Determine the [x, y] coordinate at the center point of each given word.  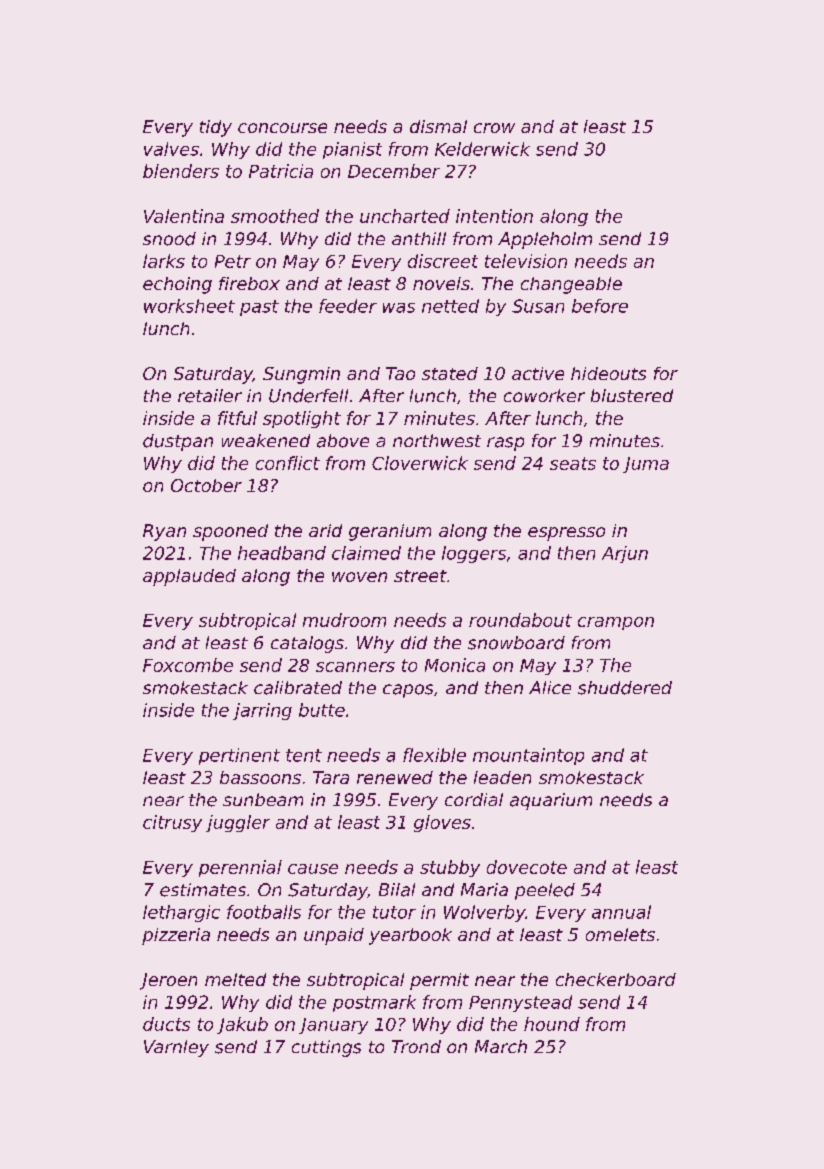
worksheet [189, 306]
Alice [550, 687]
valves [171, 149]
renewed [395, 777]
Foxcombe [188, 665]
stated [450, 373]
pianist [352, 150]
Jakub [242, 1025]
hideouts [608, 373]
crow [494, 128]
